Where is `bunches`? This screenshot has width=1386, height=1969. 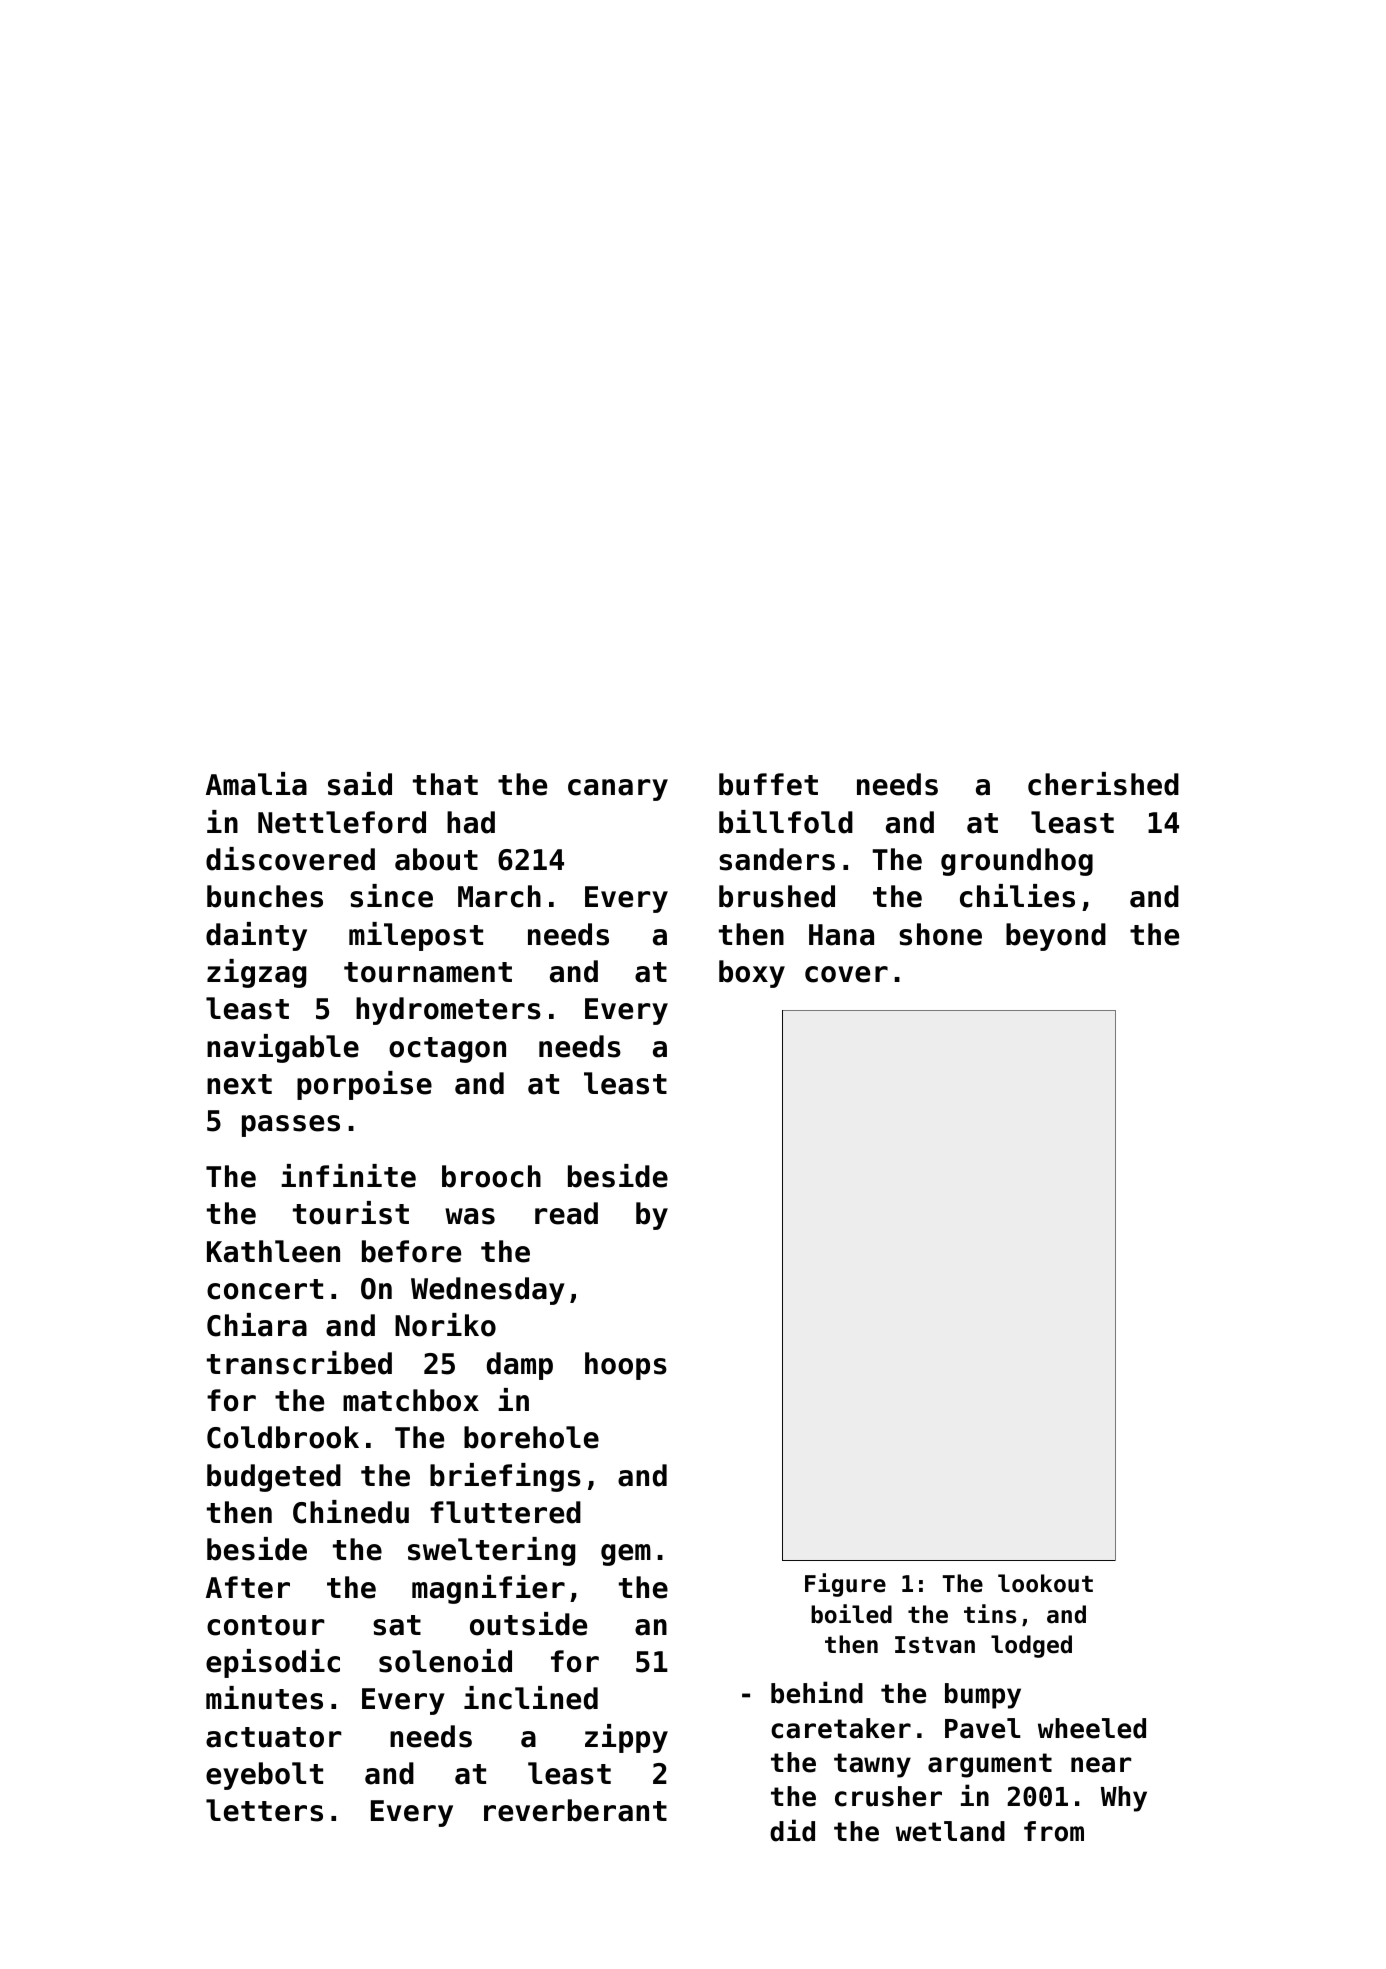 bunches is located at coordinates (265, 896).
